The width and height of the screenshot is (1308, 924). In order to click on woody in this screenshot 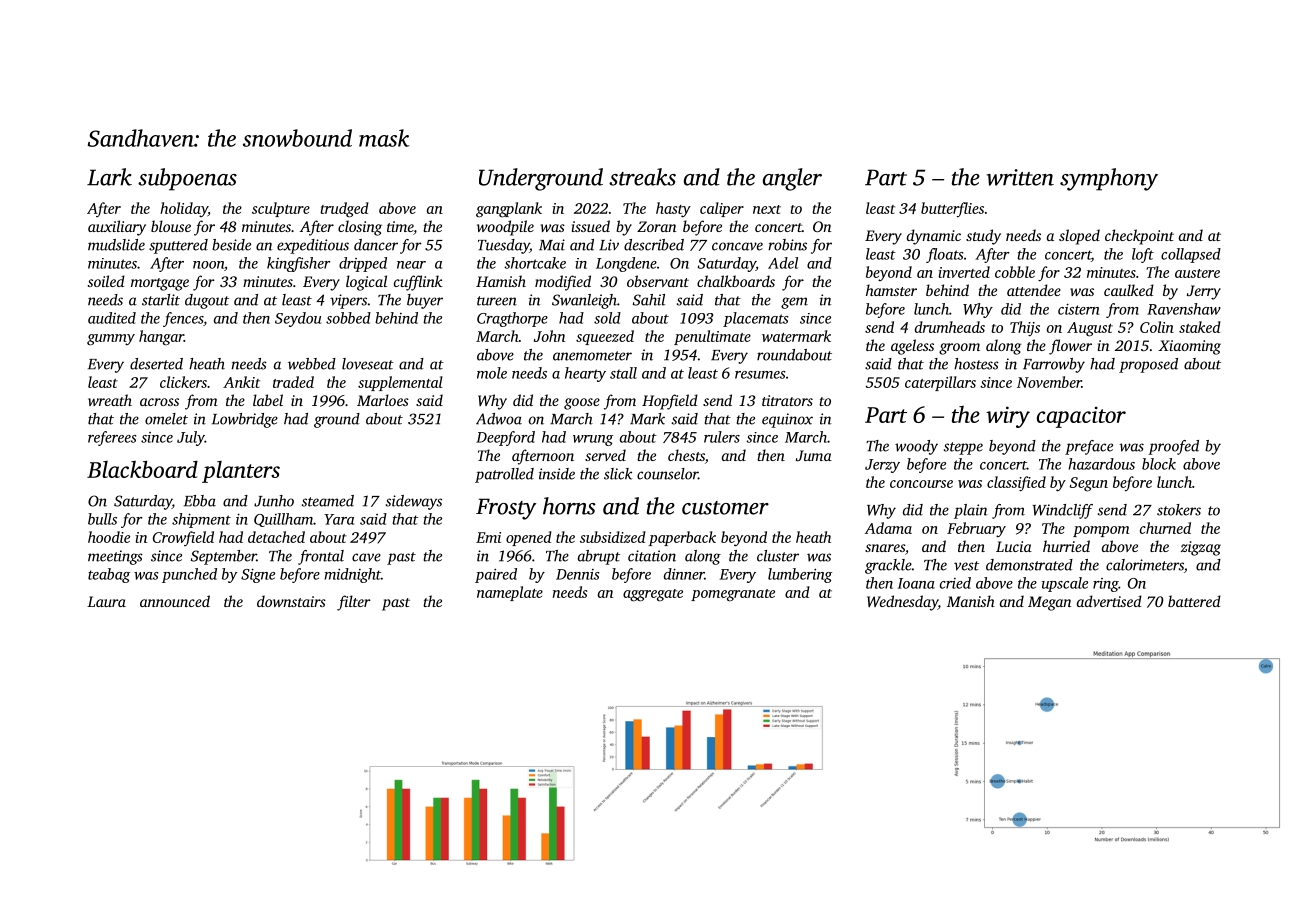, I will do `click(916, 447)`.
